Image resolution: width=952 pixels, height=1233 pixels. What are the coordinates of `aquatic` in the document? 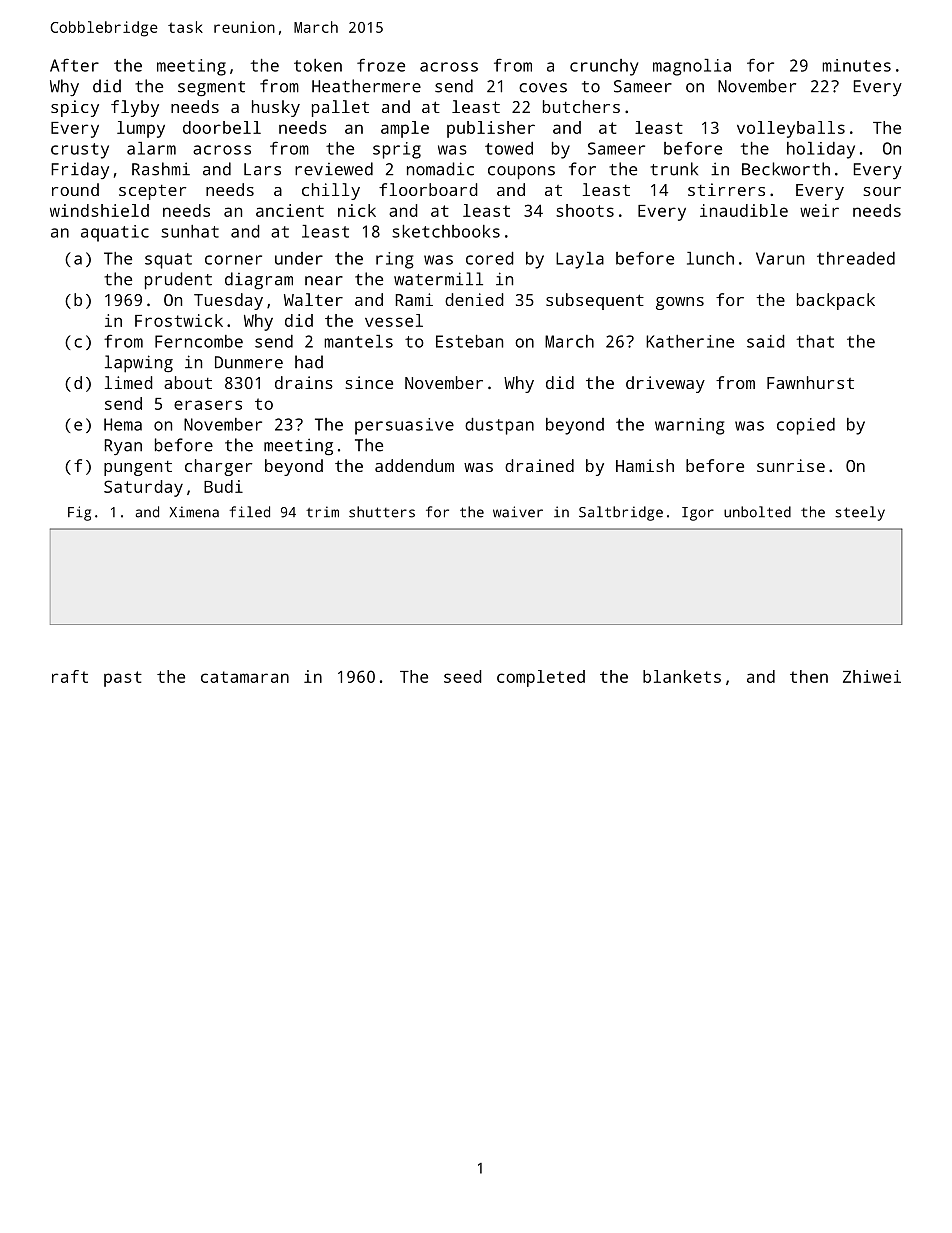 It's located at (115, 233).
